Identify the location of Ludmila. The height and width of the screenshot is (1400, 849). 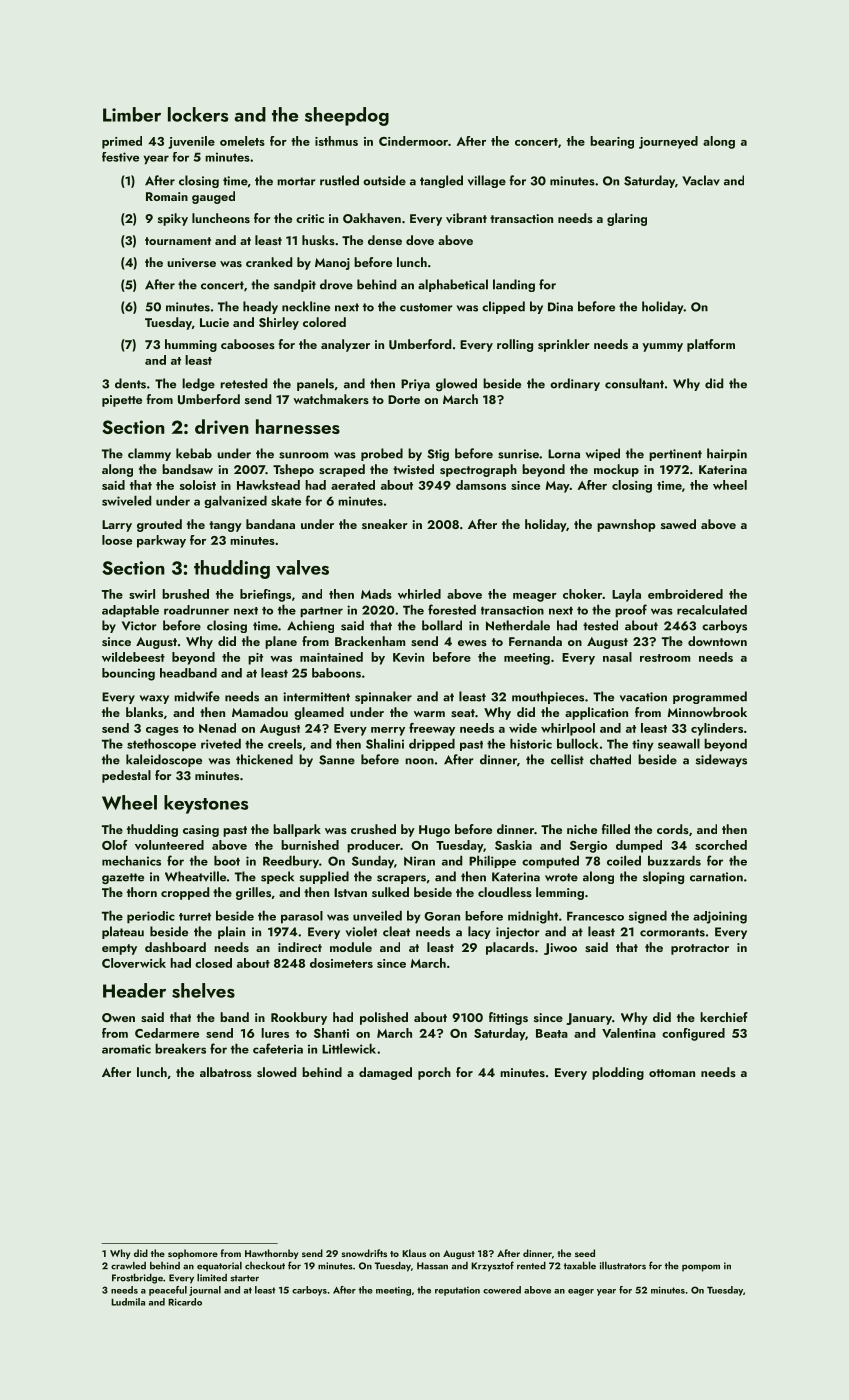
(128, 1302).
